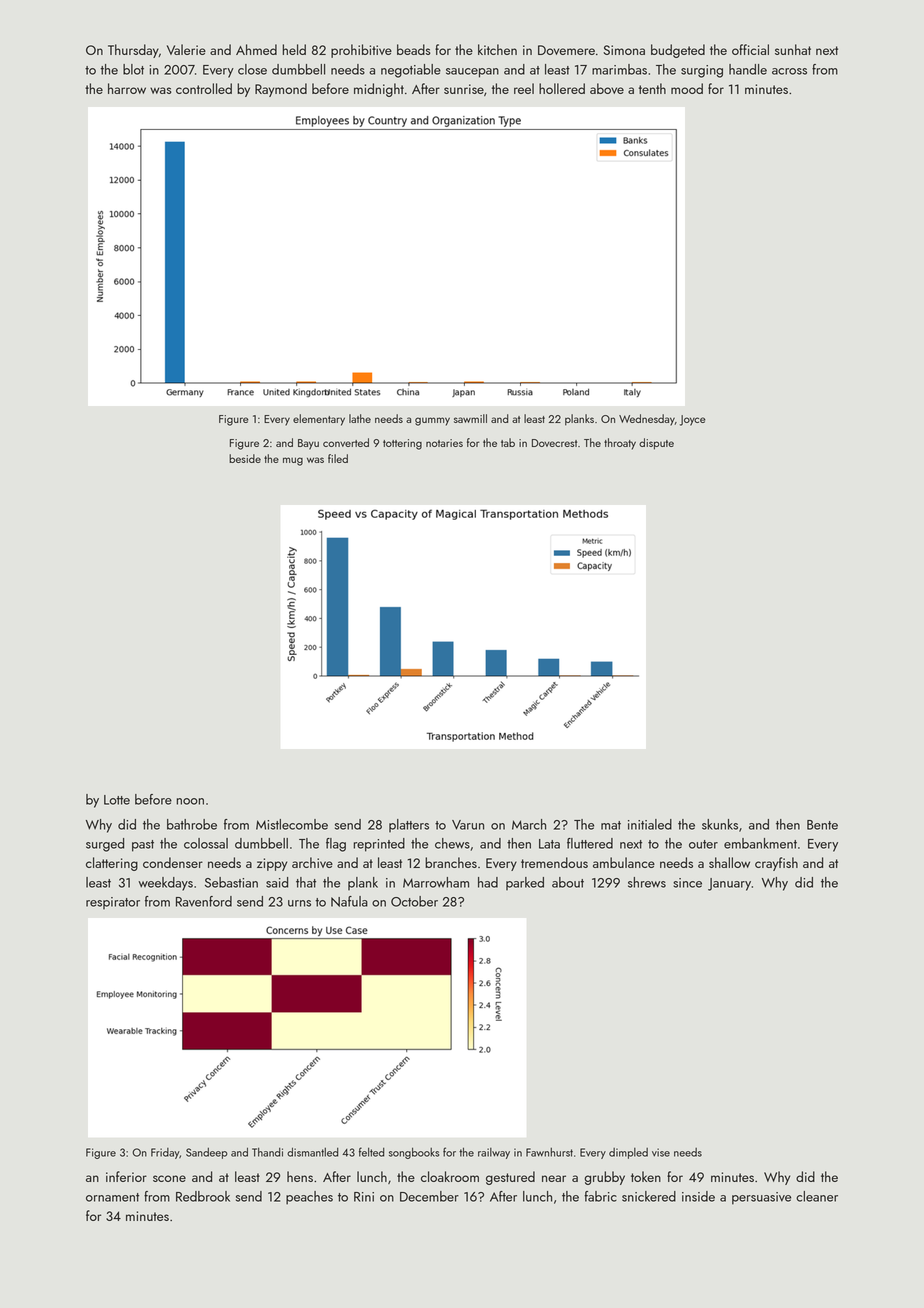 The width and height of the screenshot is (924, 1308). What do you see at coordinates (319, 420) in the screenshot?
I see `elementary` at bounding box center [319, 420].
